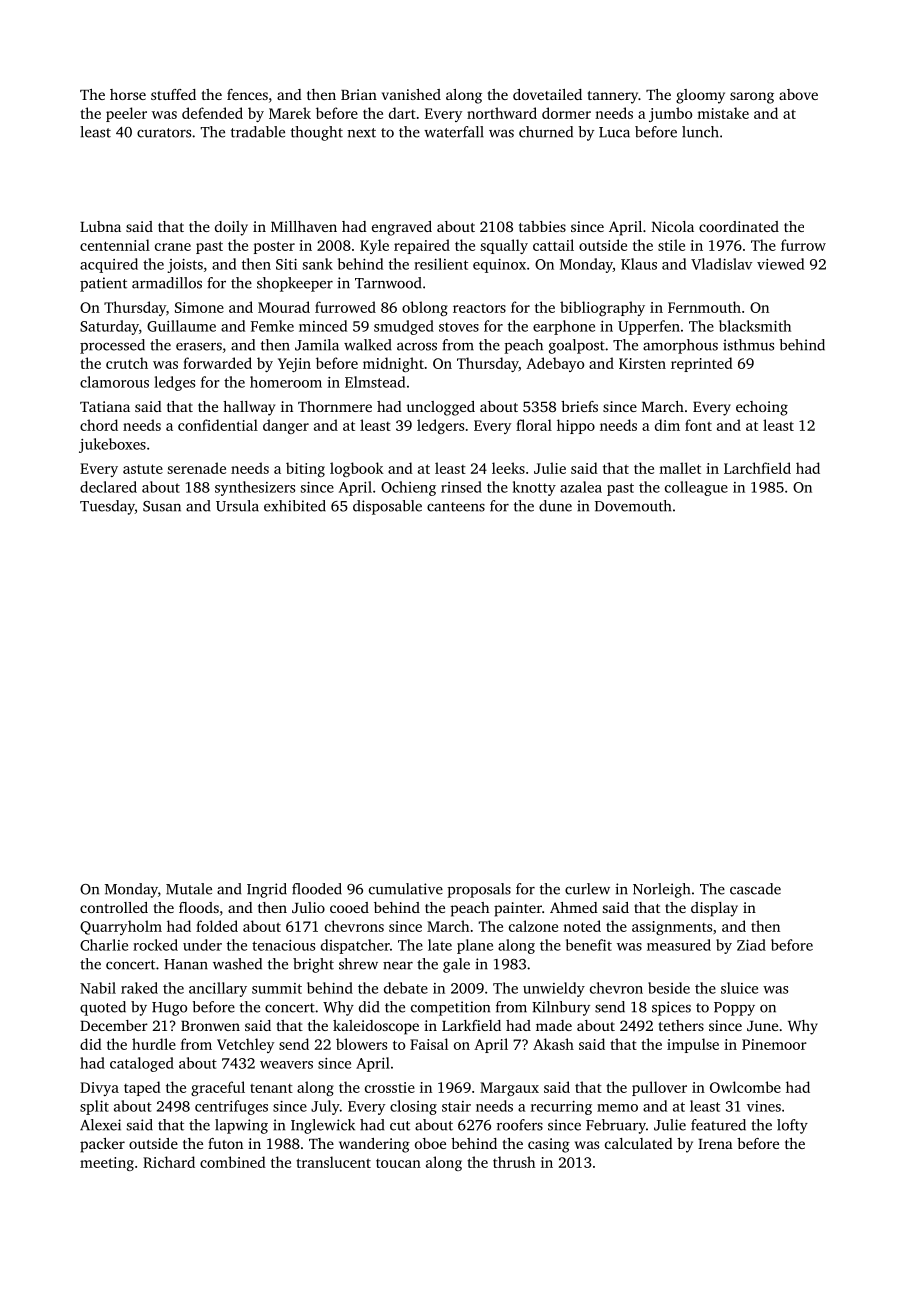 Image resolution: width=908 pixels, height=1316 pixels. I want to click on fences, so click(247, 94).
